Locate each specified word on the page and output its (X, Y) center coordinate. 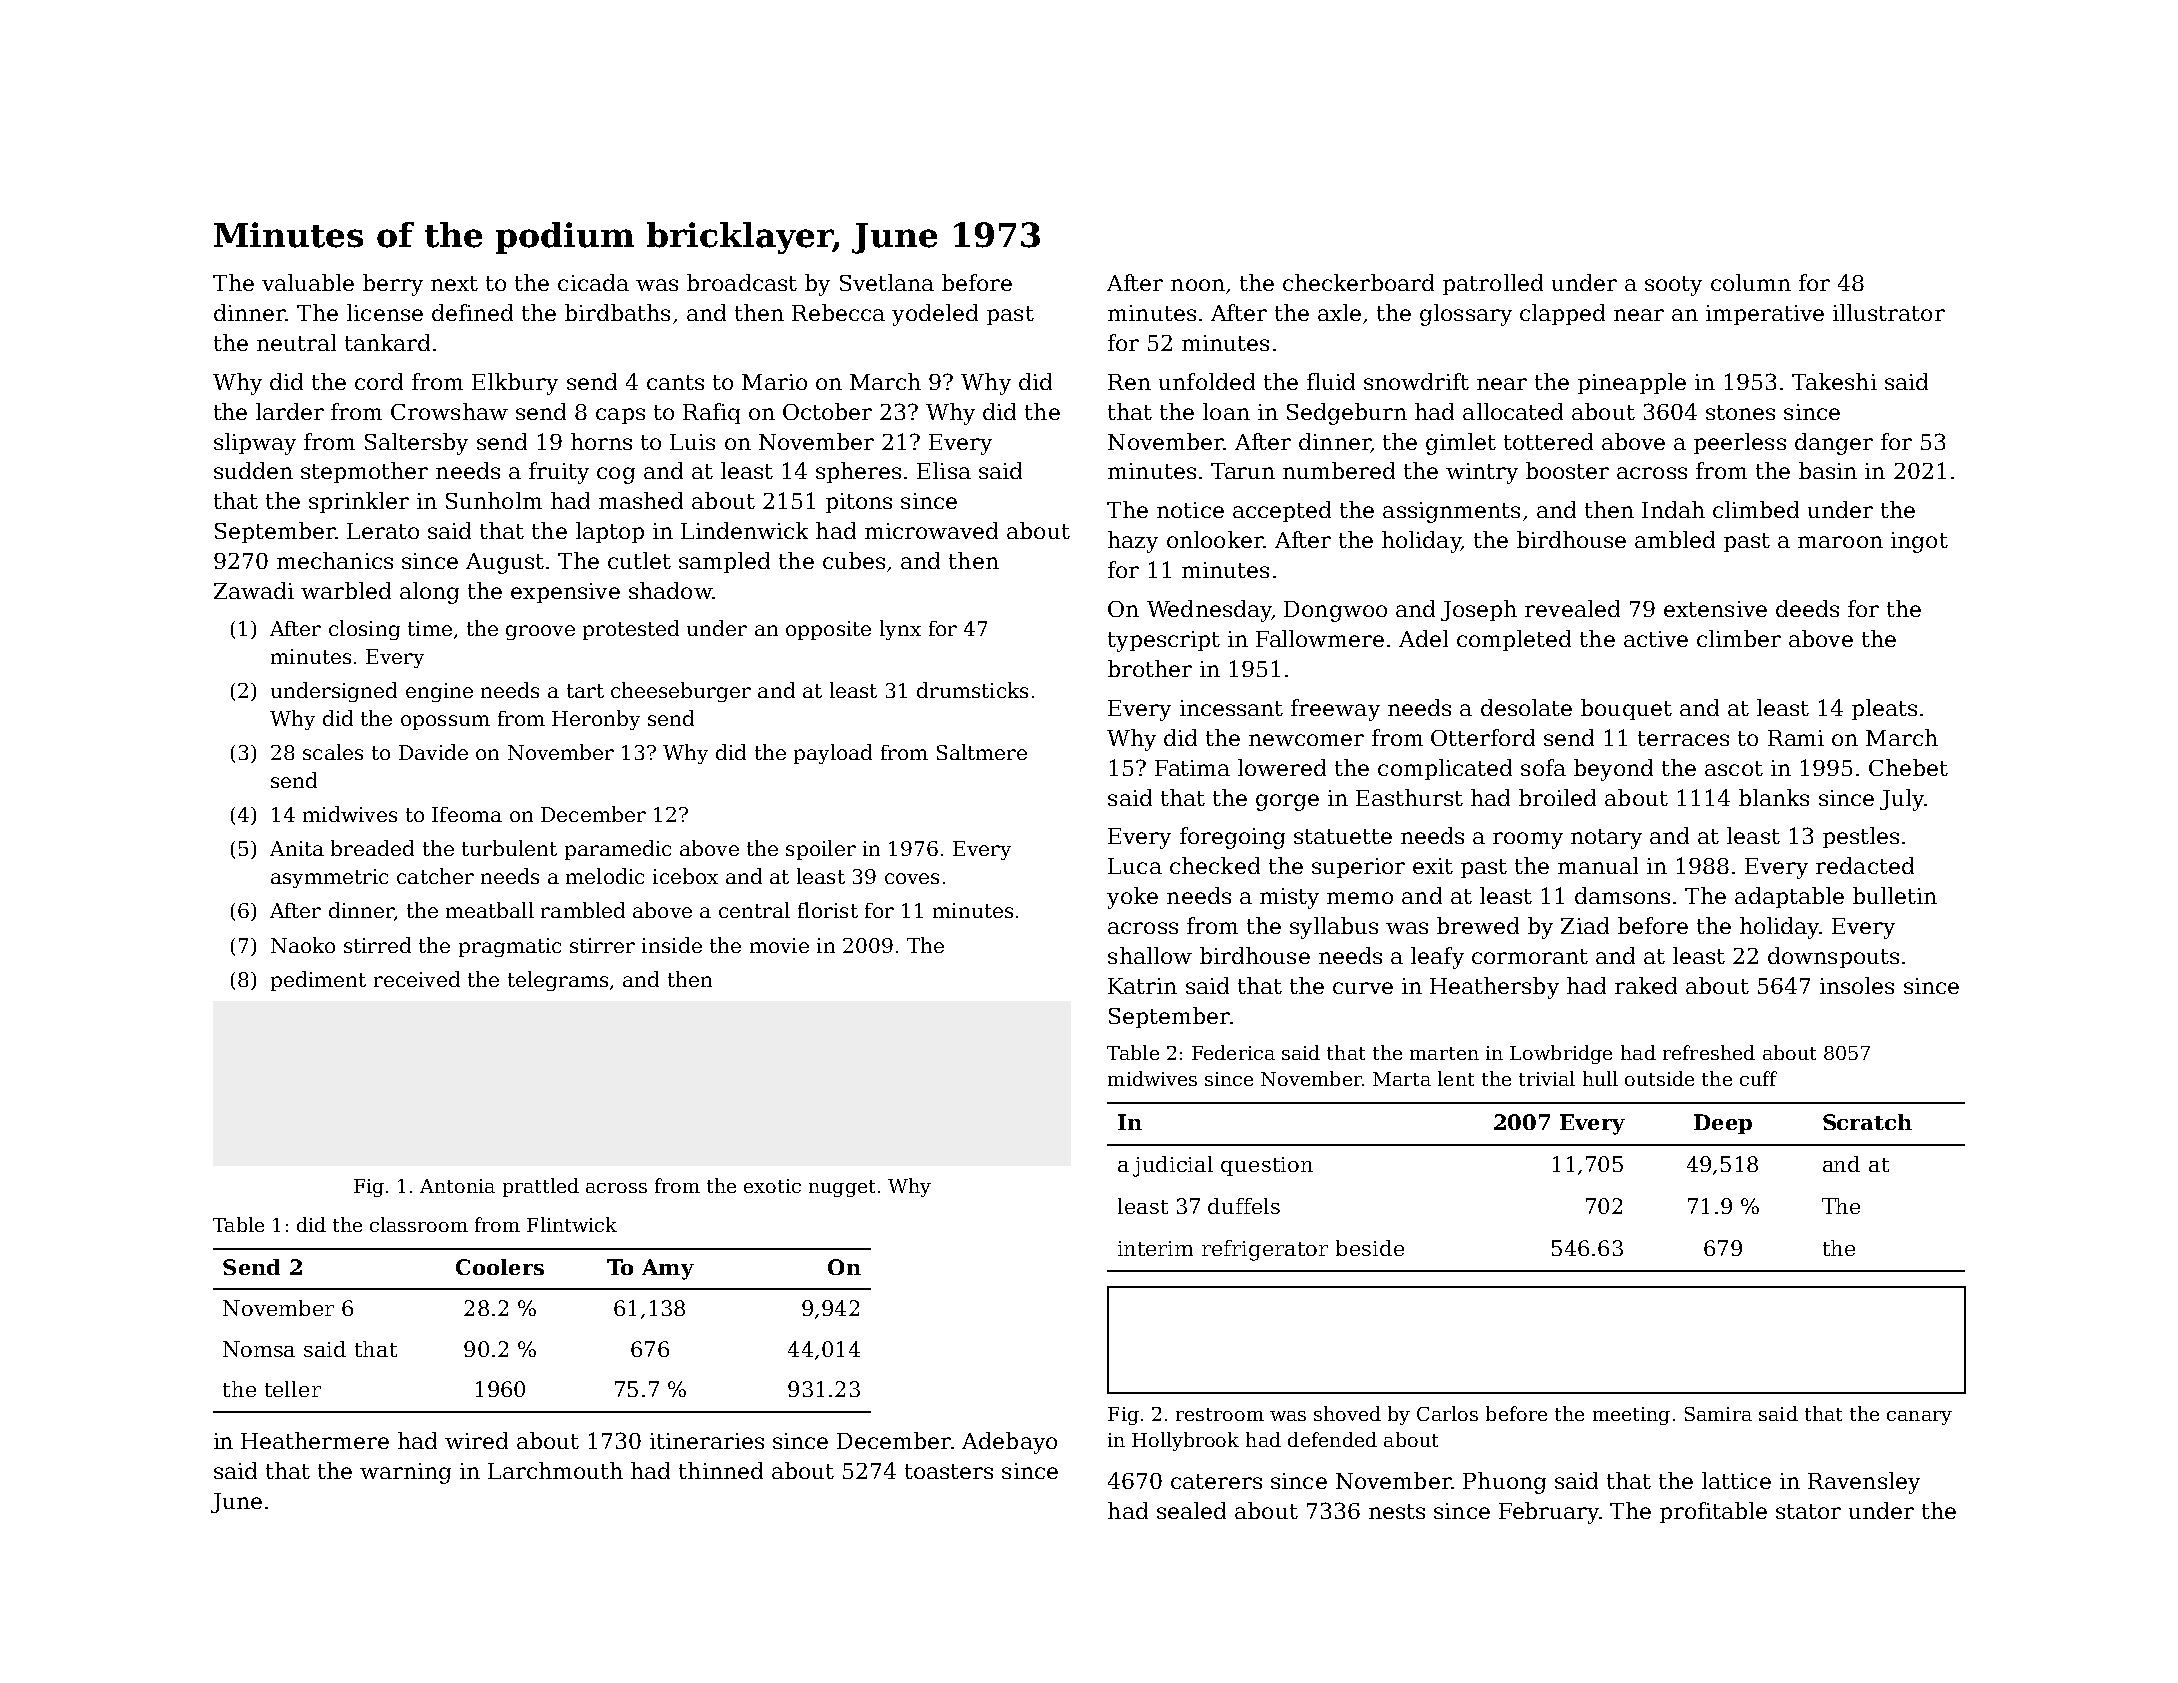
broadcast (742, 282)
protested (631, 630)
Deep (1723, 1124)
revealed (1572, 608)
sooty (1673, 286)
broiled (1557, 797)
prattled (541, 1187)
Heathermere (315, 1440)
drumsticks (972, 690)
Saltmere (982, 752)
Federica (1233, 1052)
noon (1198, 285)
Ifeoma (467, 814)
